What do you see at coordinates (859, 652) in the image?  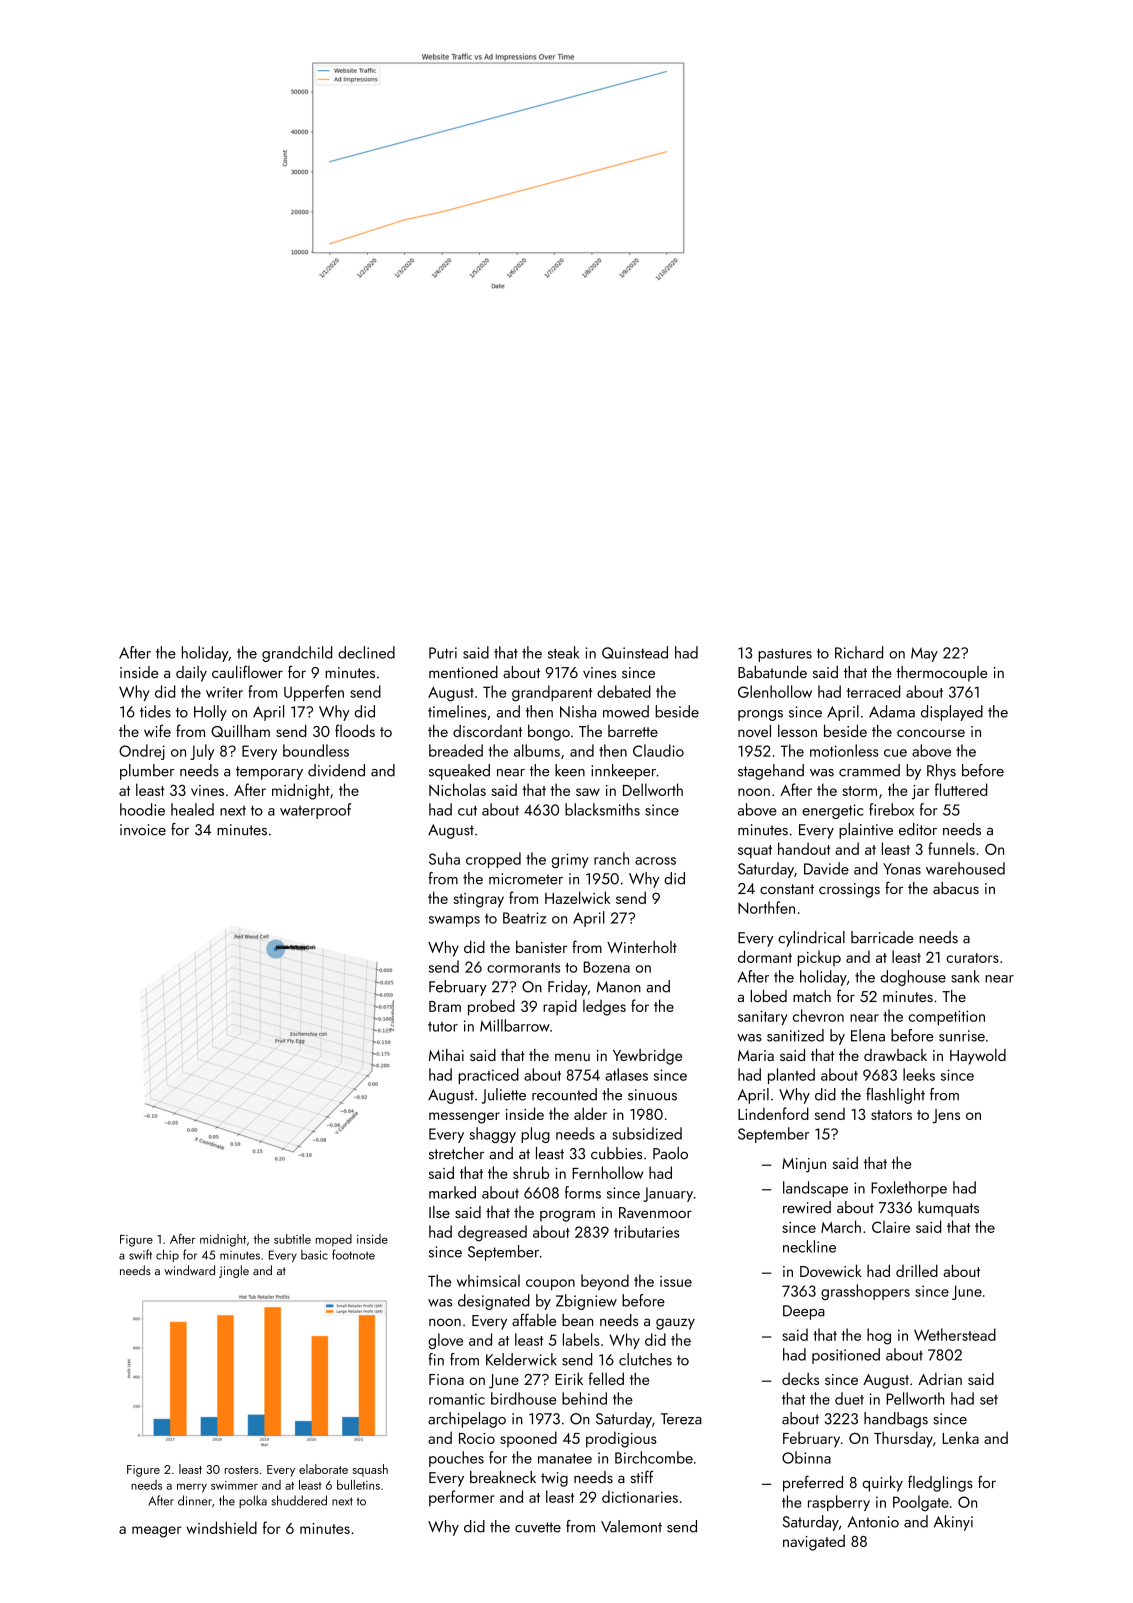 I see `Richard` at bounding box center [859, 652].
